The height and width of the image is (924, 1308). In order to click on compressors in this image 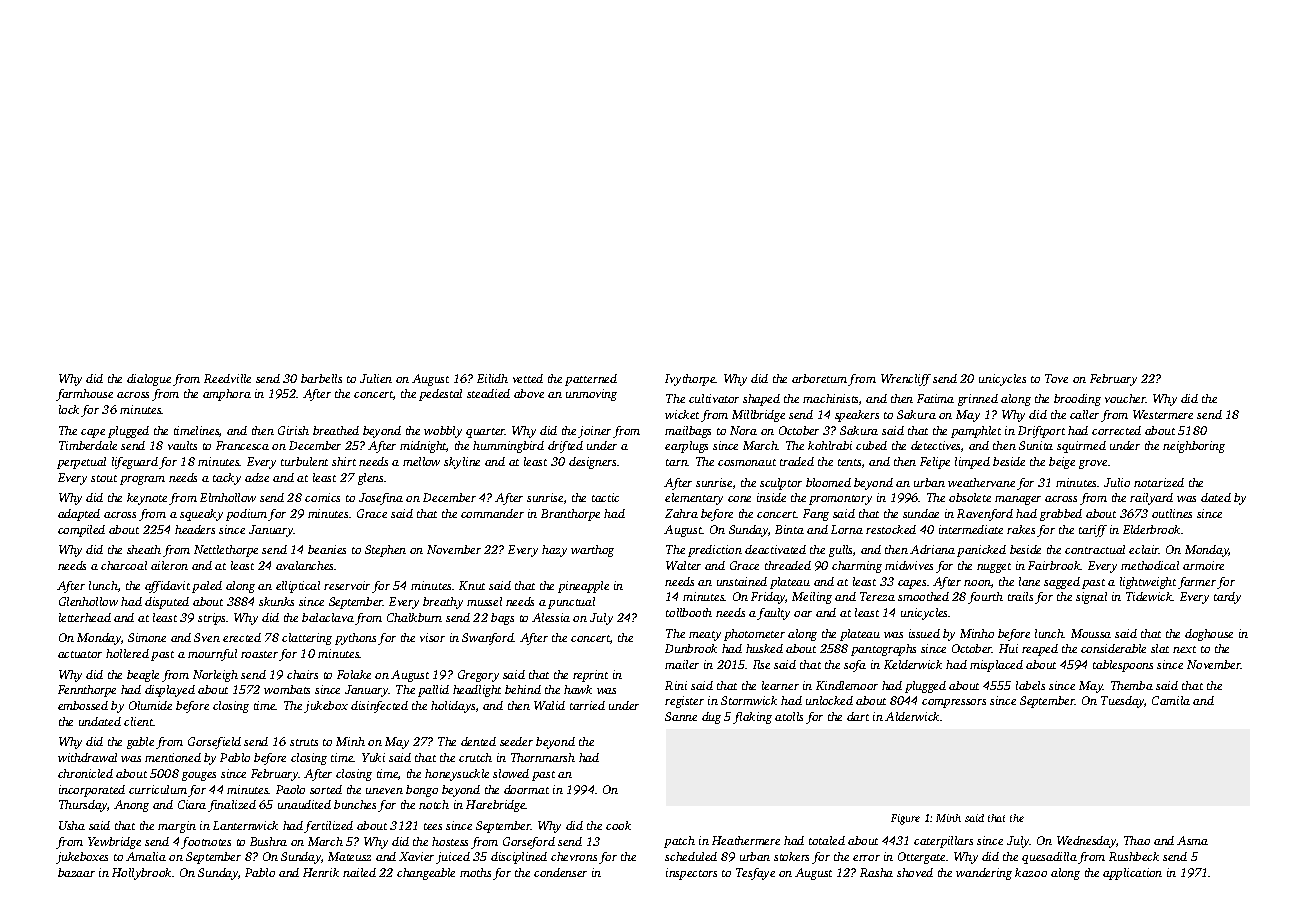, I will do `click(954, 703)`.
